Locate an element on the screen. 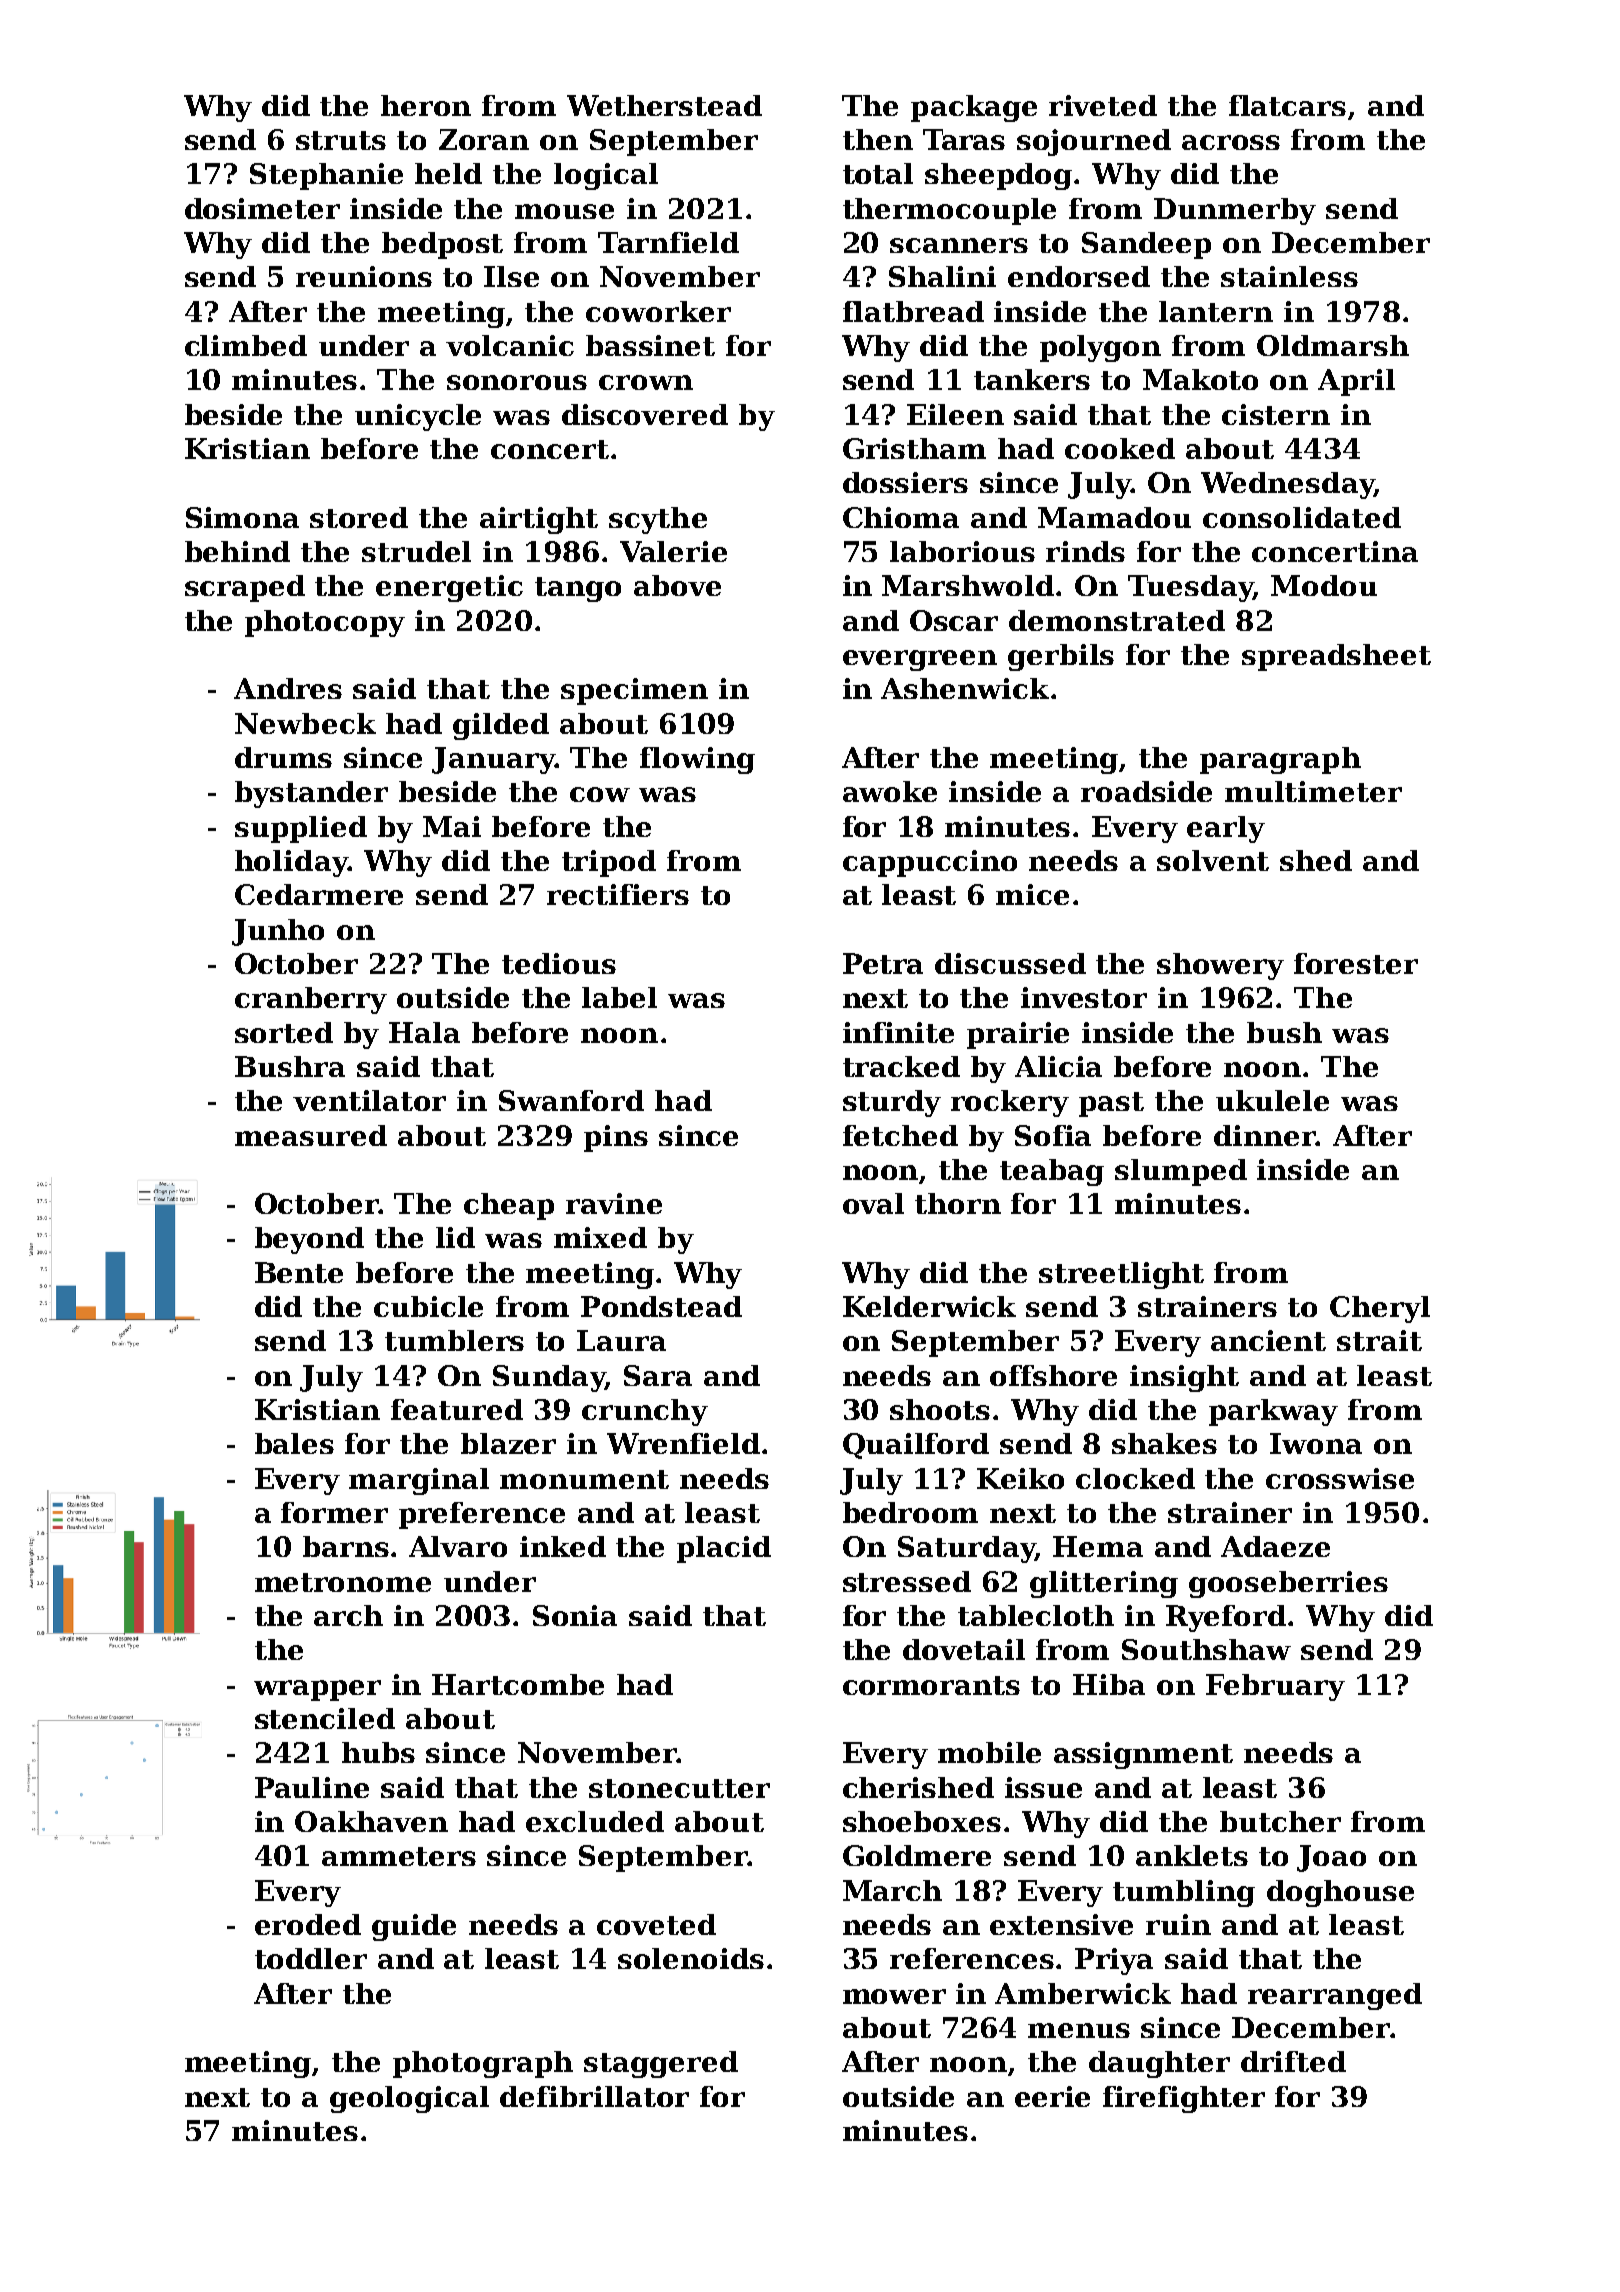 This screenshot has height=2292, width=1620. firefighter is located at coordinates (1184, 2099).
